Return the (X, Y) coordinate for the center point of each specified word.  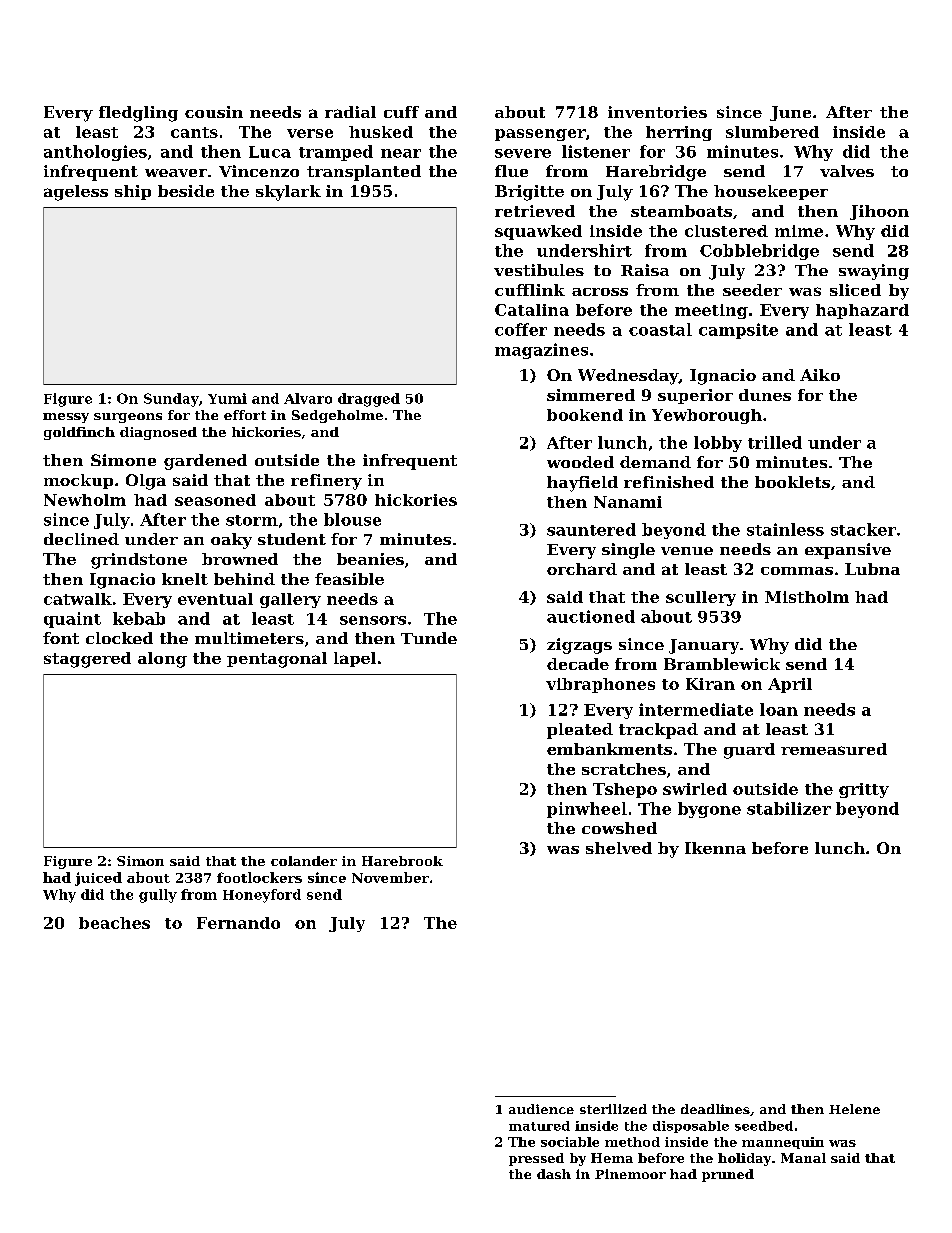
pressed (536, 1159)
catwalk (78, 599)
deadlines (715, 1109)
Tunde (429, 638)
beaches (114, 923)
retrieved (535, 211)
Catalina (532, 310)
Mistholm (807, 597)
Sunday (171, 400)
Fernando (238, 923)
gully (158, 896)
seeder (752, 290)
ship (133, 192)
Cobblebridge (759, 252)
